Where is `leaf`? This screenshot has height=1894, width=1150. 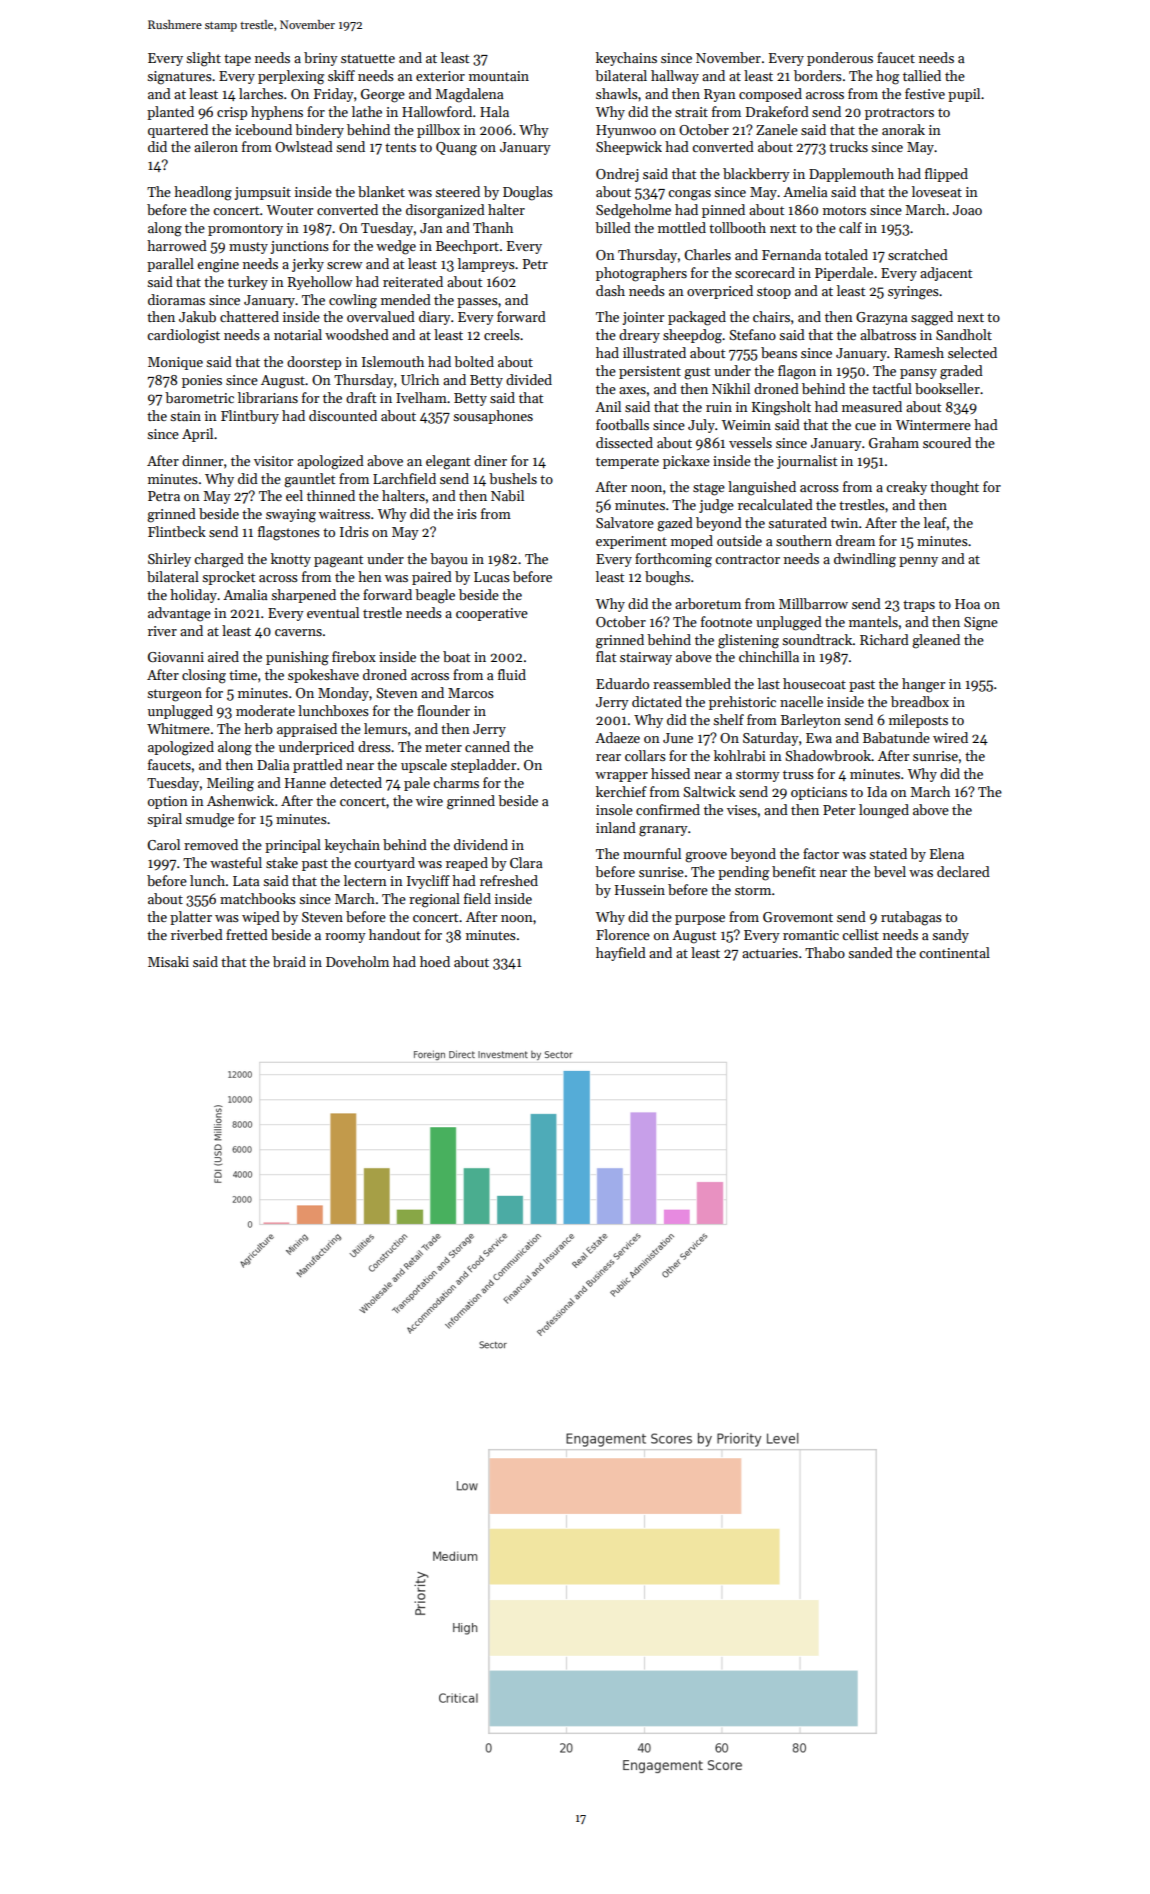 leaf is located at coordinates (935, 522).
